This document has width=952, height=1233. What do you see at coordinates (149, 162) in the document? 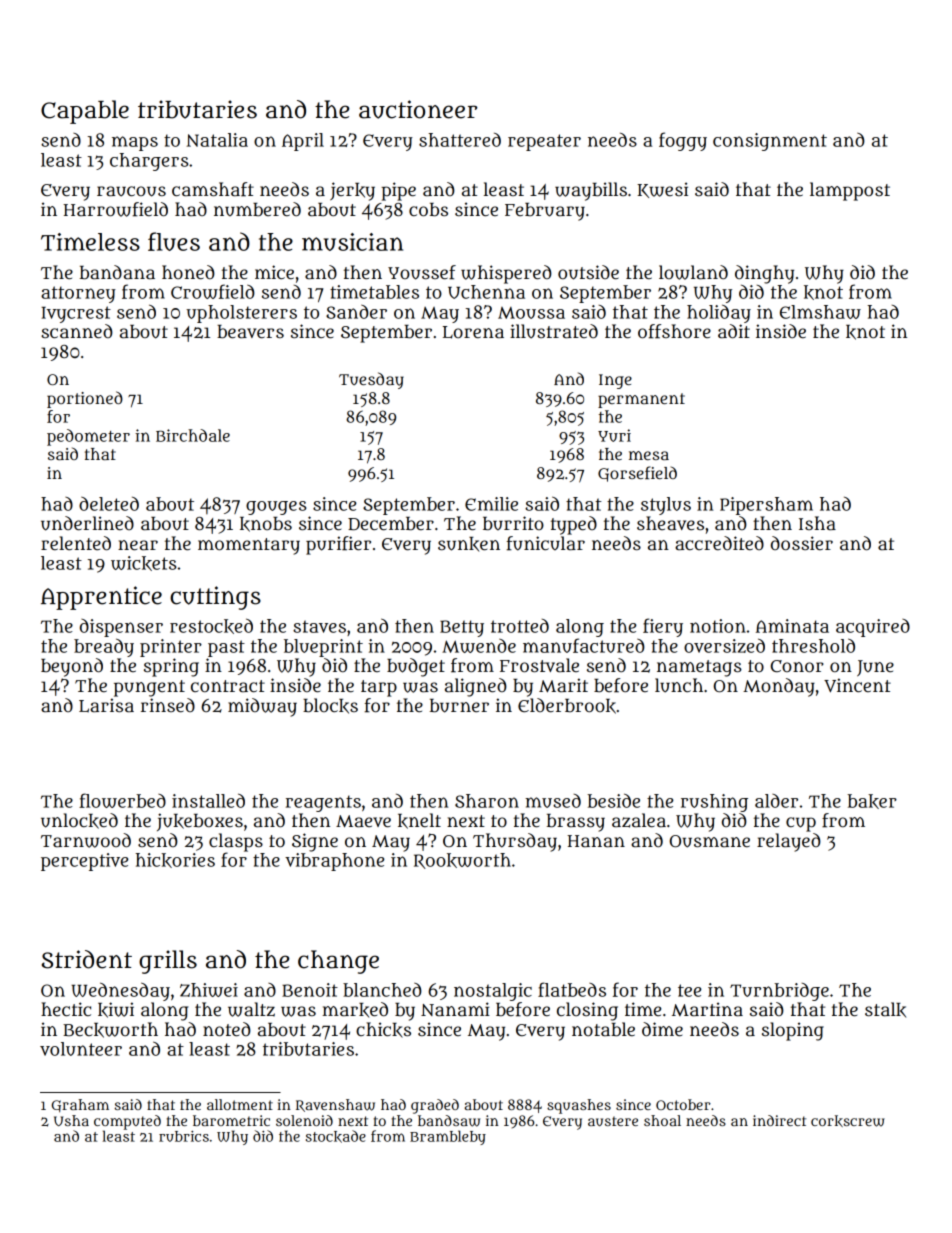
I see `chargers` at bounding box center [149, 162].
